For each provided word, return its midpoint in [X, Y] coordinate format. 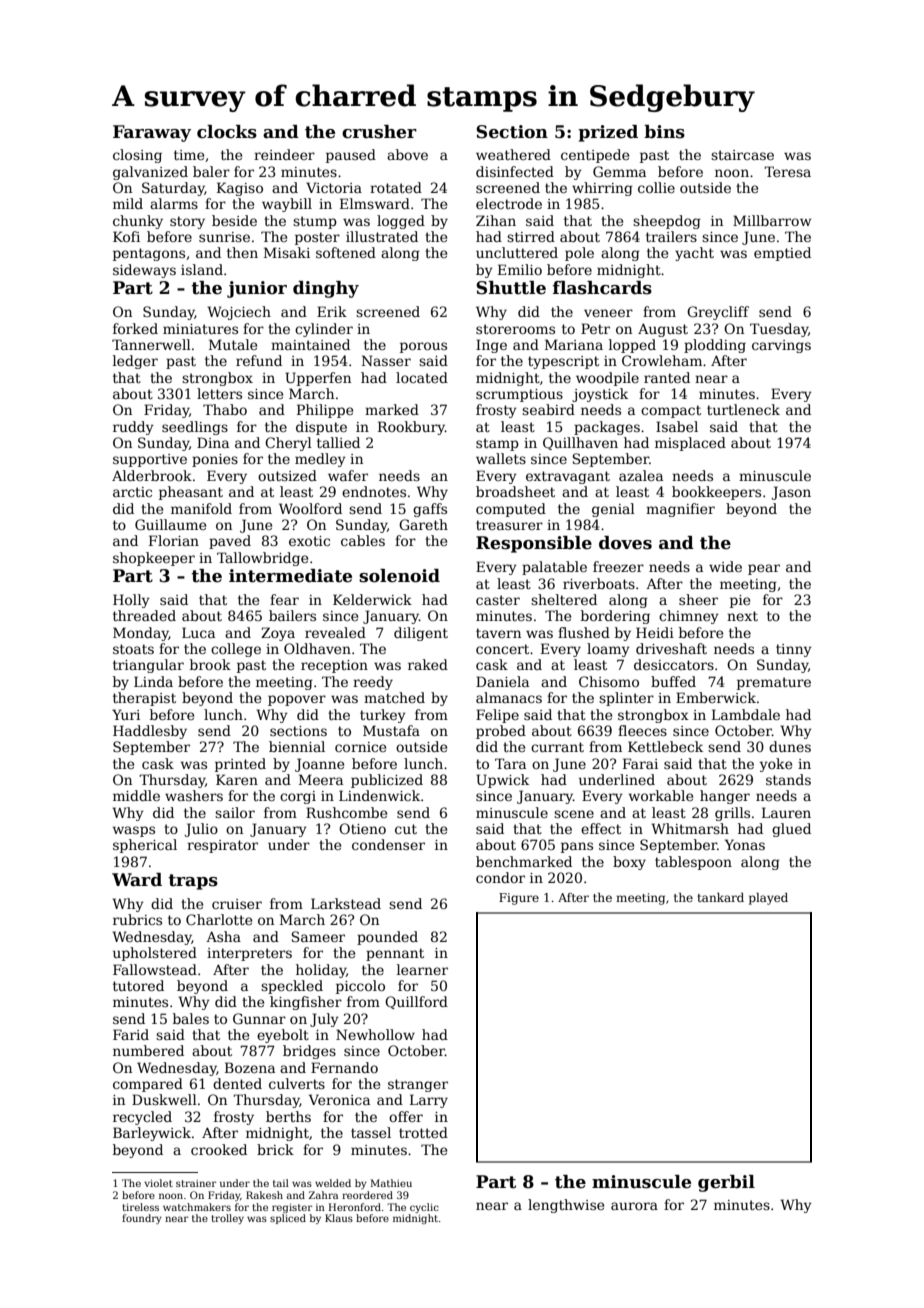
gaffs [430, 510]
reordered [367, 1195]
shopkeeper [154, 559]
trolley [227, 1219]
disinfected [515, 171]
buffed [673, 681]
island [202, 269]
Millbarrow [772, 220]
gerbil [726, 1183]
